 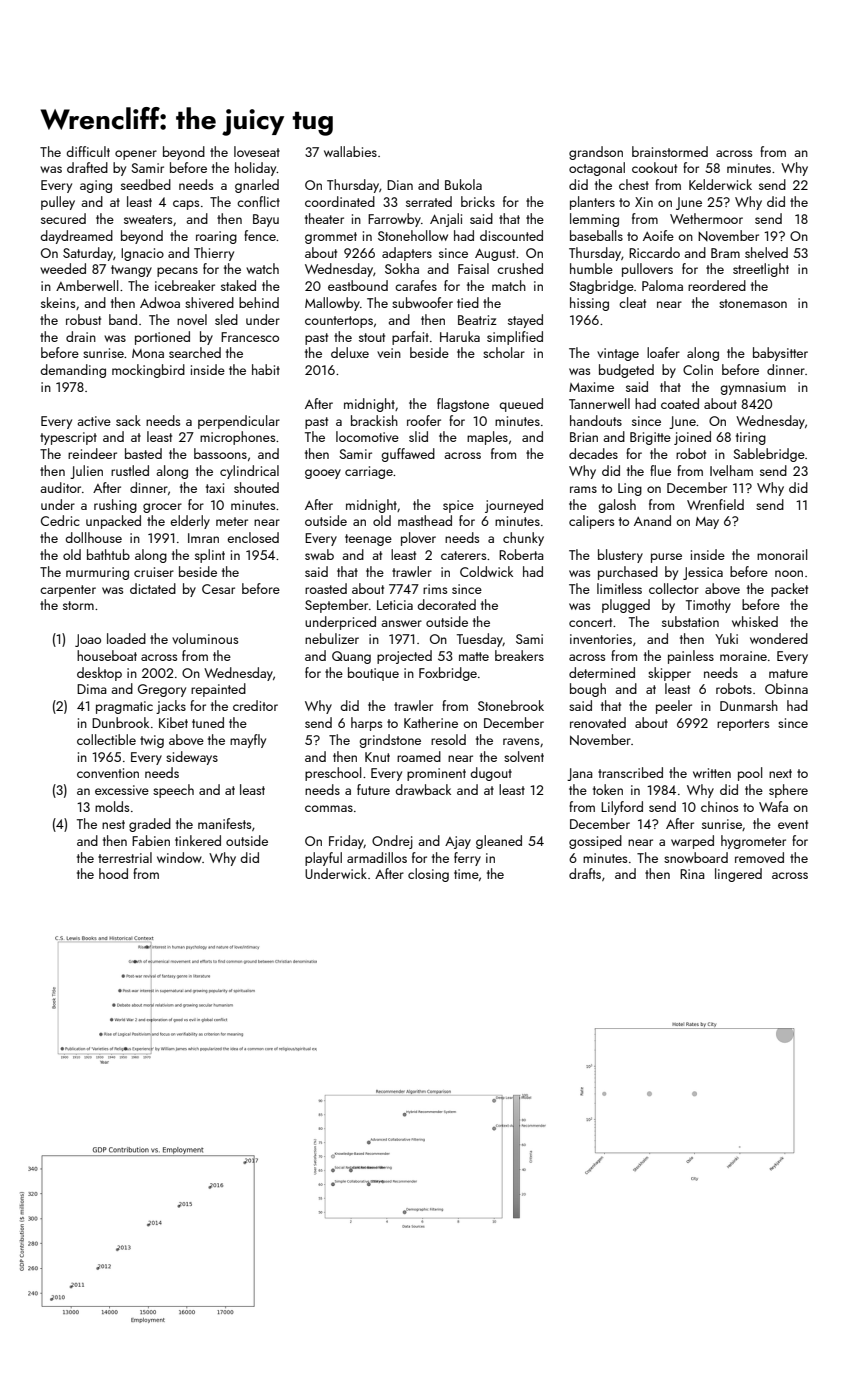 I want to click on gooey, so click(x=323, y=474).
